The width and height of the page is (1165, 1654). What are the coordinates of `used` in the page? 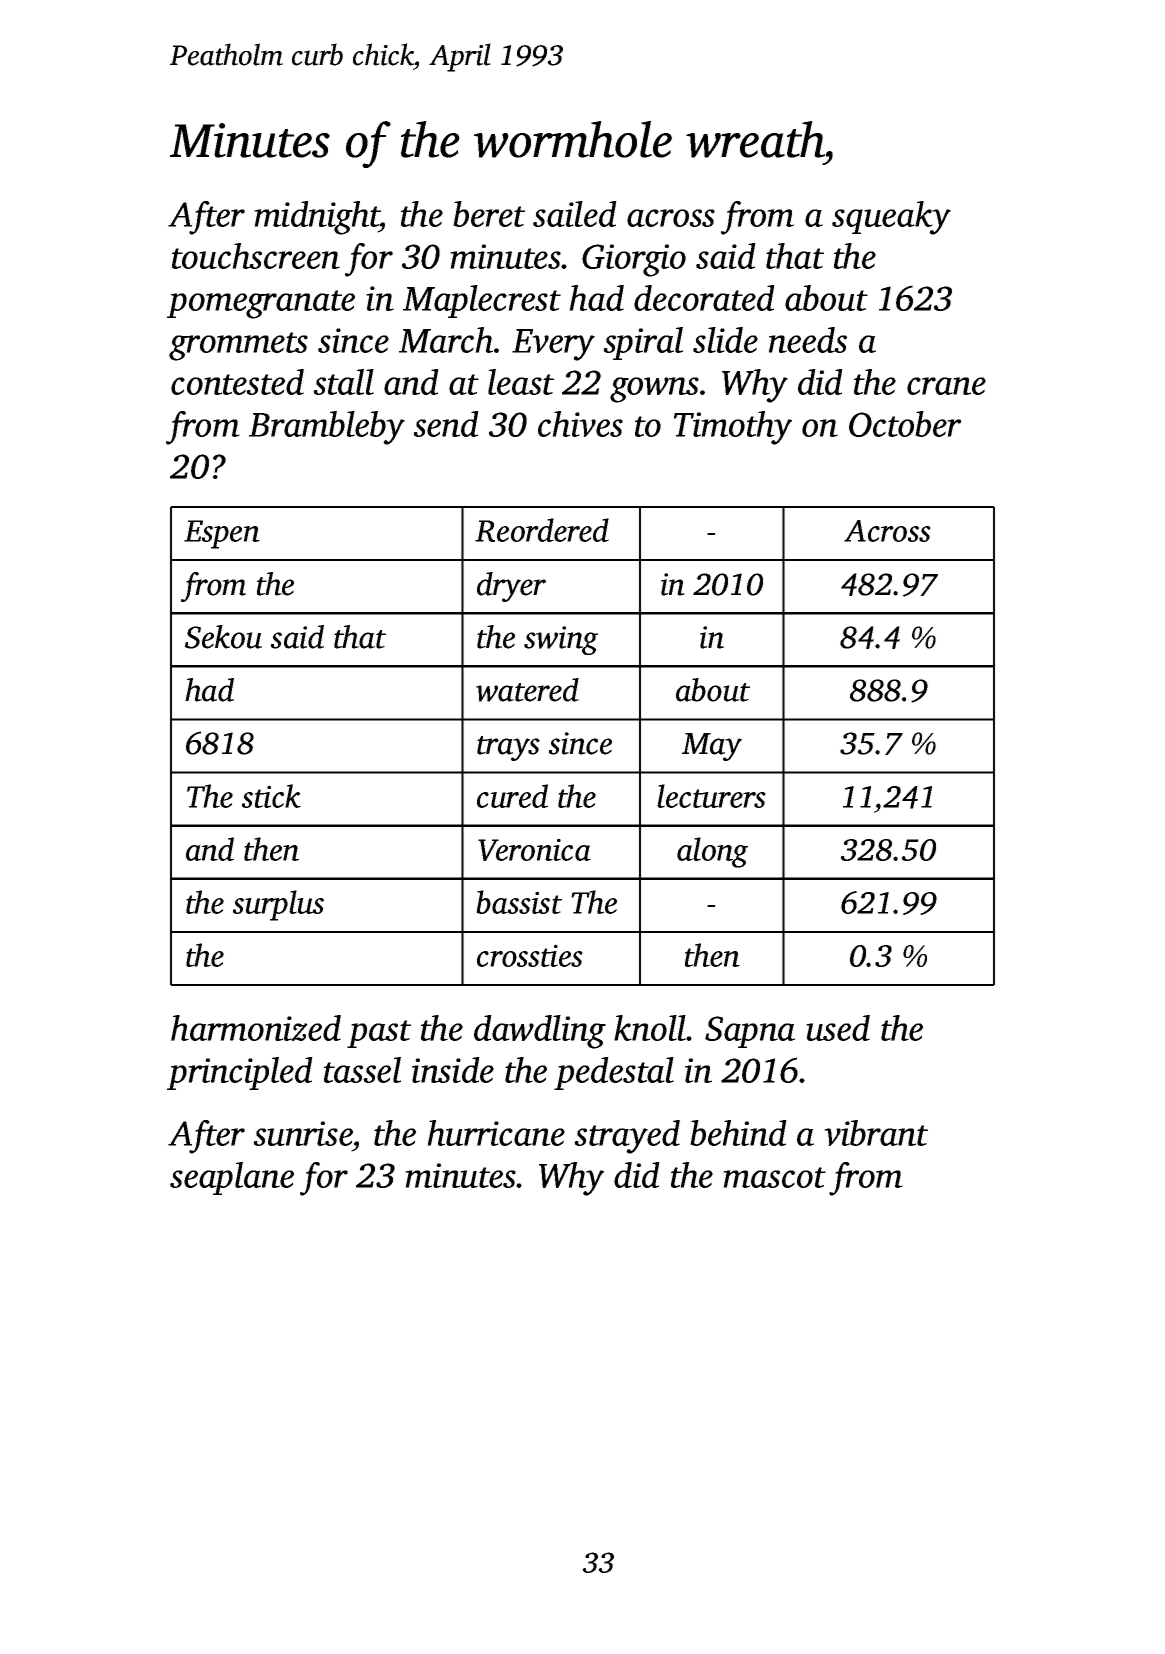 It's located at (838, 1028).
